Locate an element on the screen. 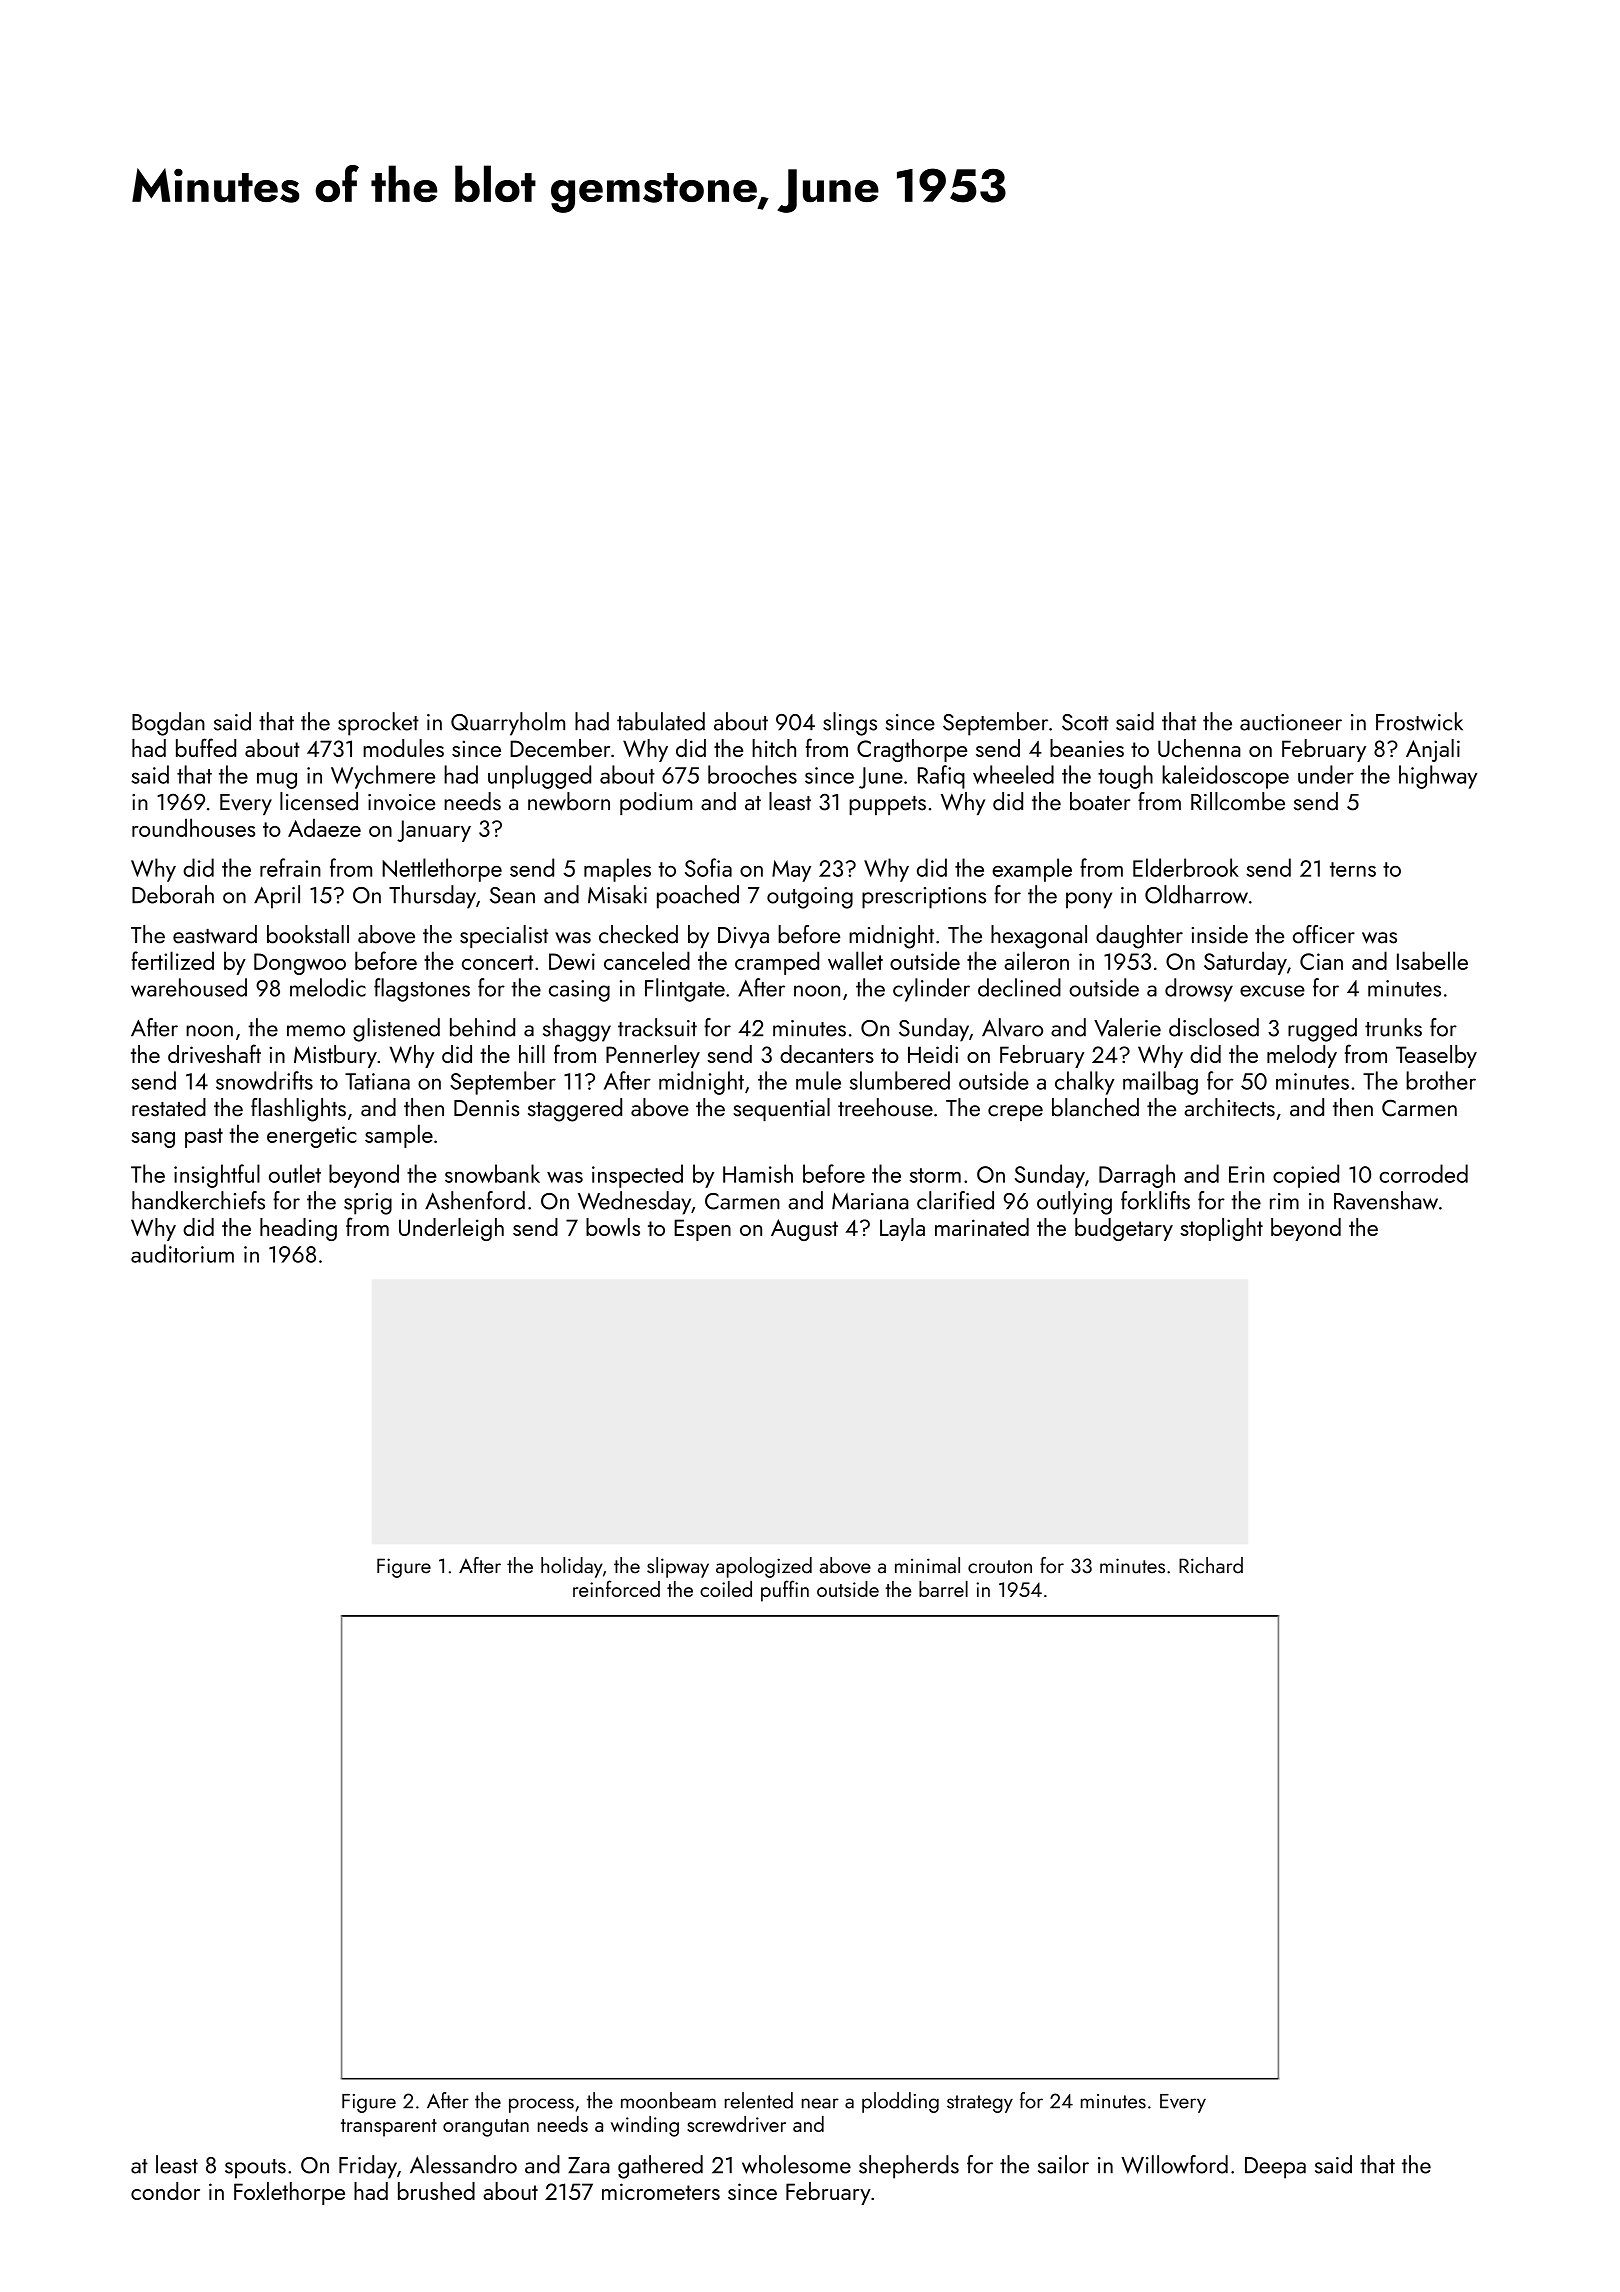  boater is located at coordinates (1100, 801).
